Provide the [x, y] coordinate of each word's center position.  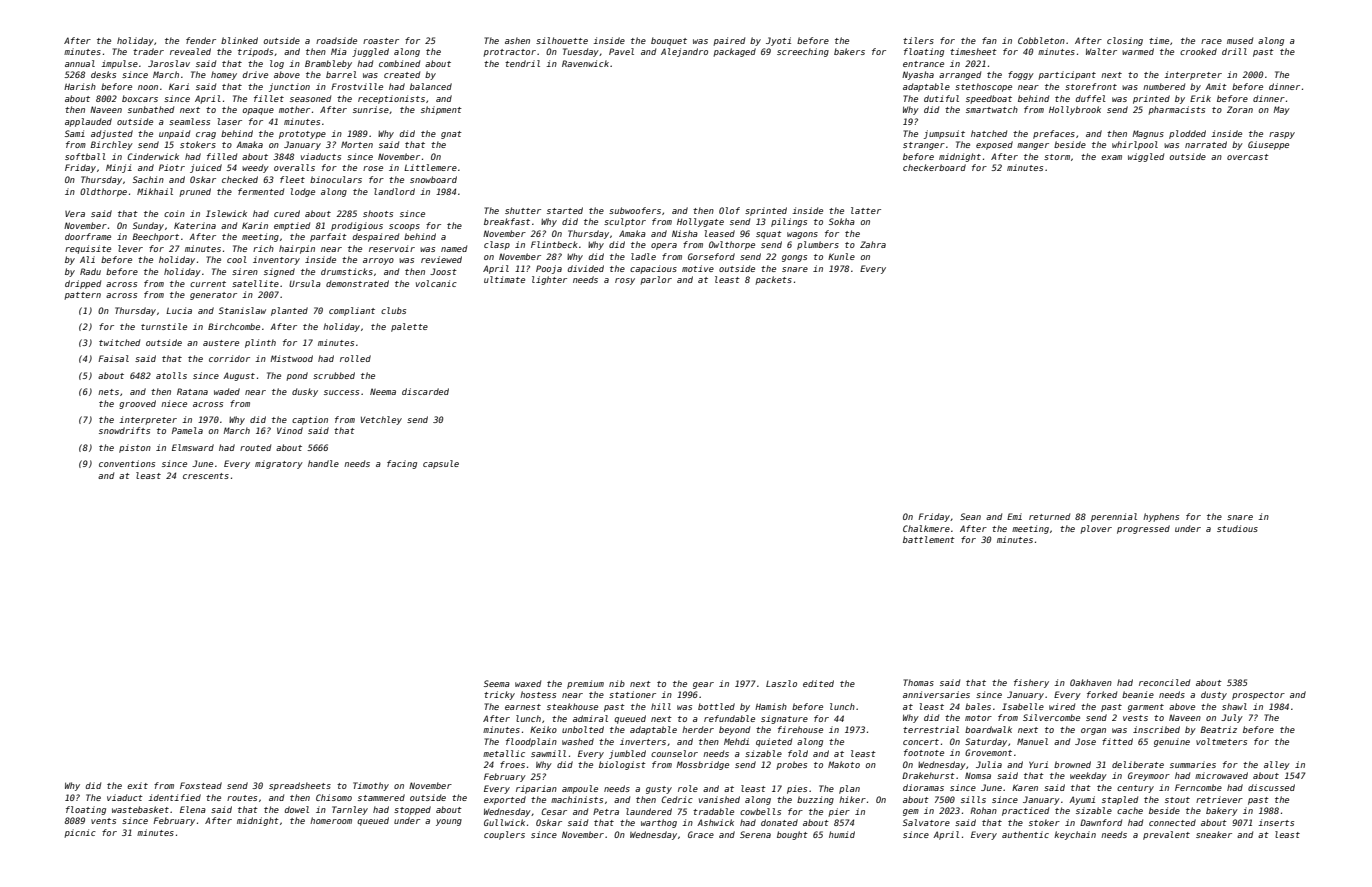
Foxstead [201, 785]
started [565, 210]
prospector [1258, 696]
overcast [1248, 157]
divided [586, 268]
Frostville [357, 86]
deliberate [1138, 764]
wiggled [1146, 157]
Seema [497, 683]
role [688, 788]
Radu [90, 271]
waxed [528, 683]
